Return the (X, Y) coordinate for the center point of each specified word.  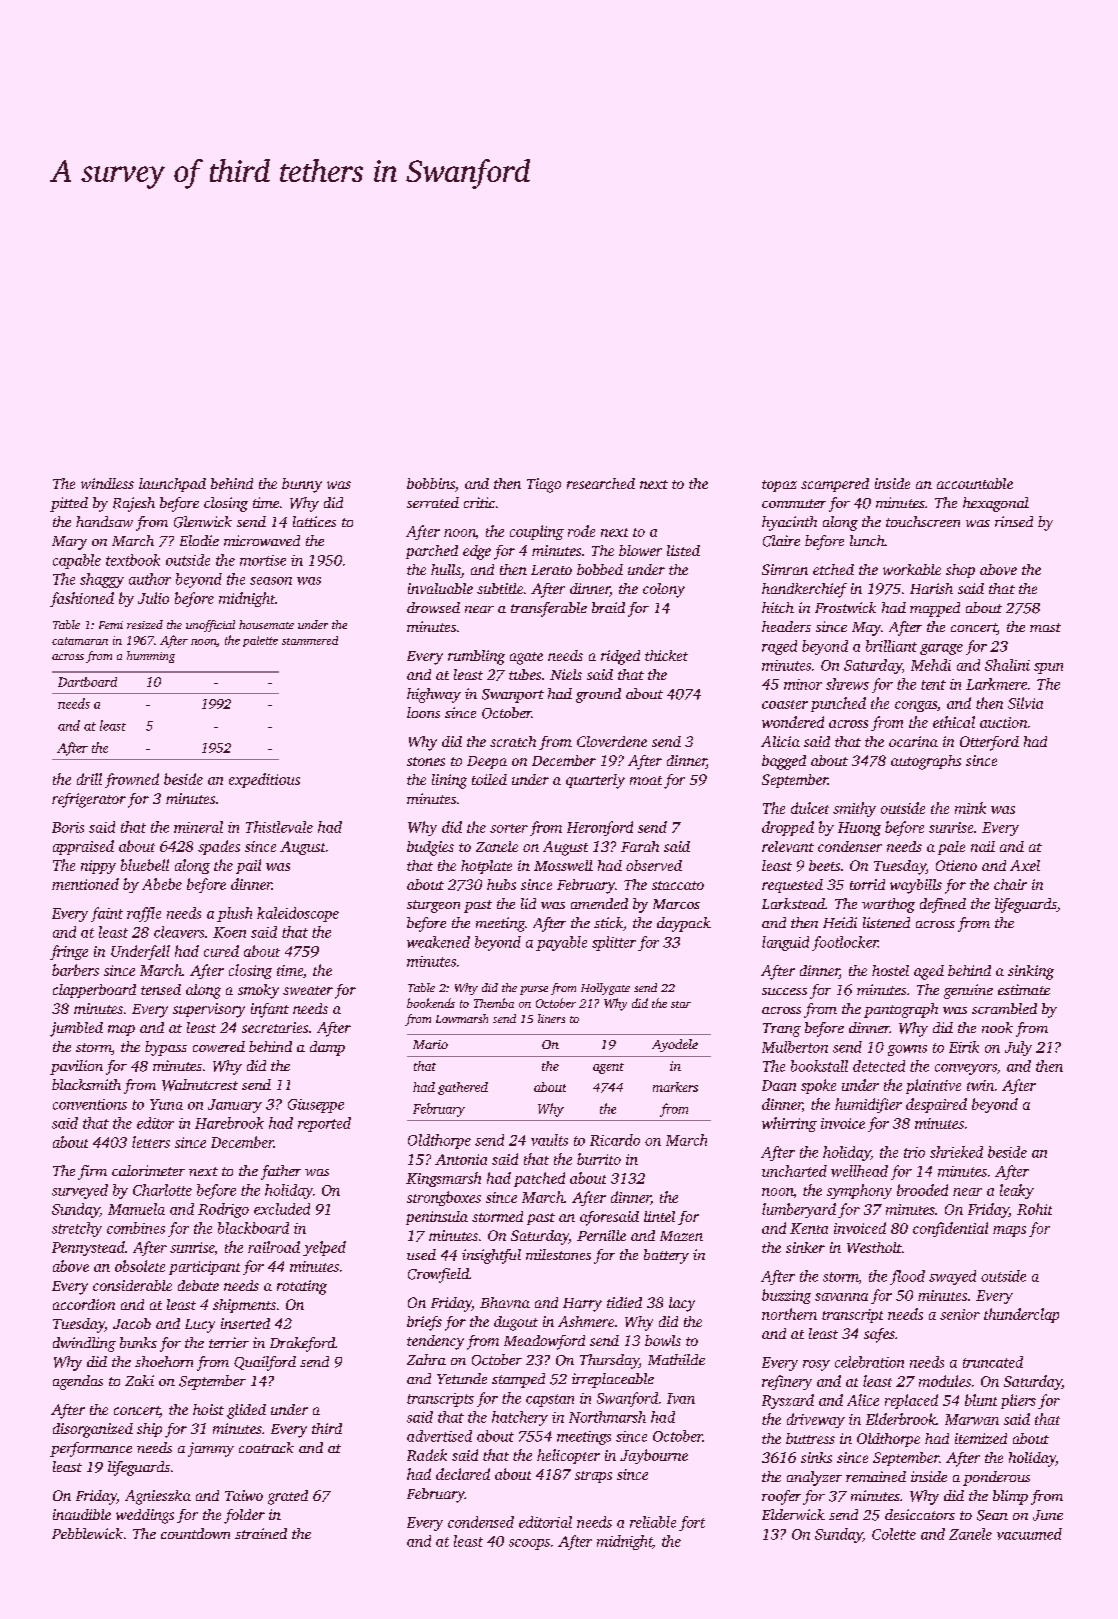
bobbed (600, 569)
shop (960, 571)
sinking (1031, 972)
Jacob (132, 1323)
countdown (195, 1533)
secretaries (275, 1027)
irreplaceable (613, 1380)
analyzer (814, 1478)
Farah (640, 846)
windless (107, 483)
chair (1010, 884)
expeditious (264, 780)
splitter (614, 943)
